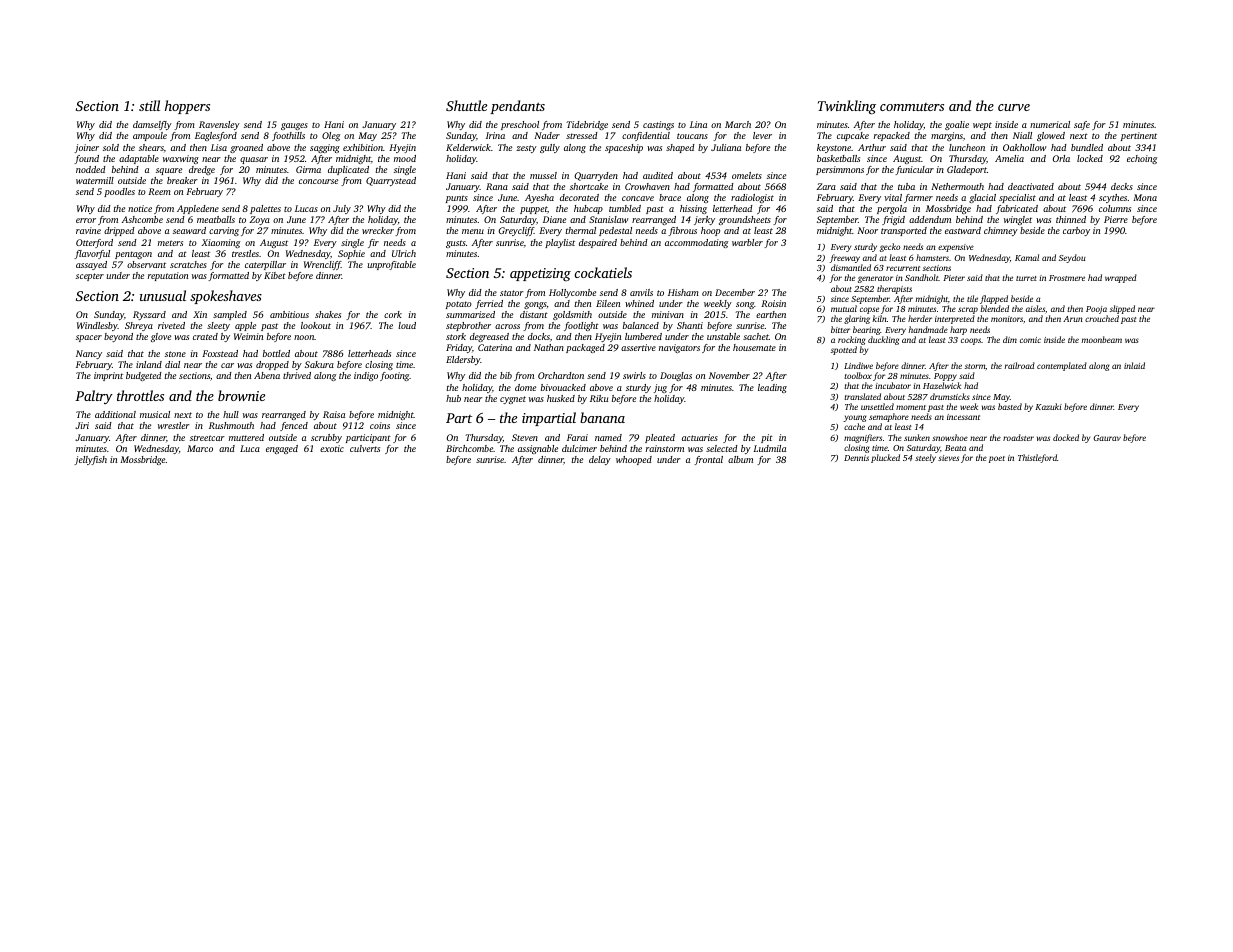 The width and height of the screenshot is (1233, 952). What do you see at coordinates (259, 220) in the screenshot?
I see `Zoya` at bounding box center [259, 220].
